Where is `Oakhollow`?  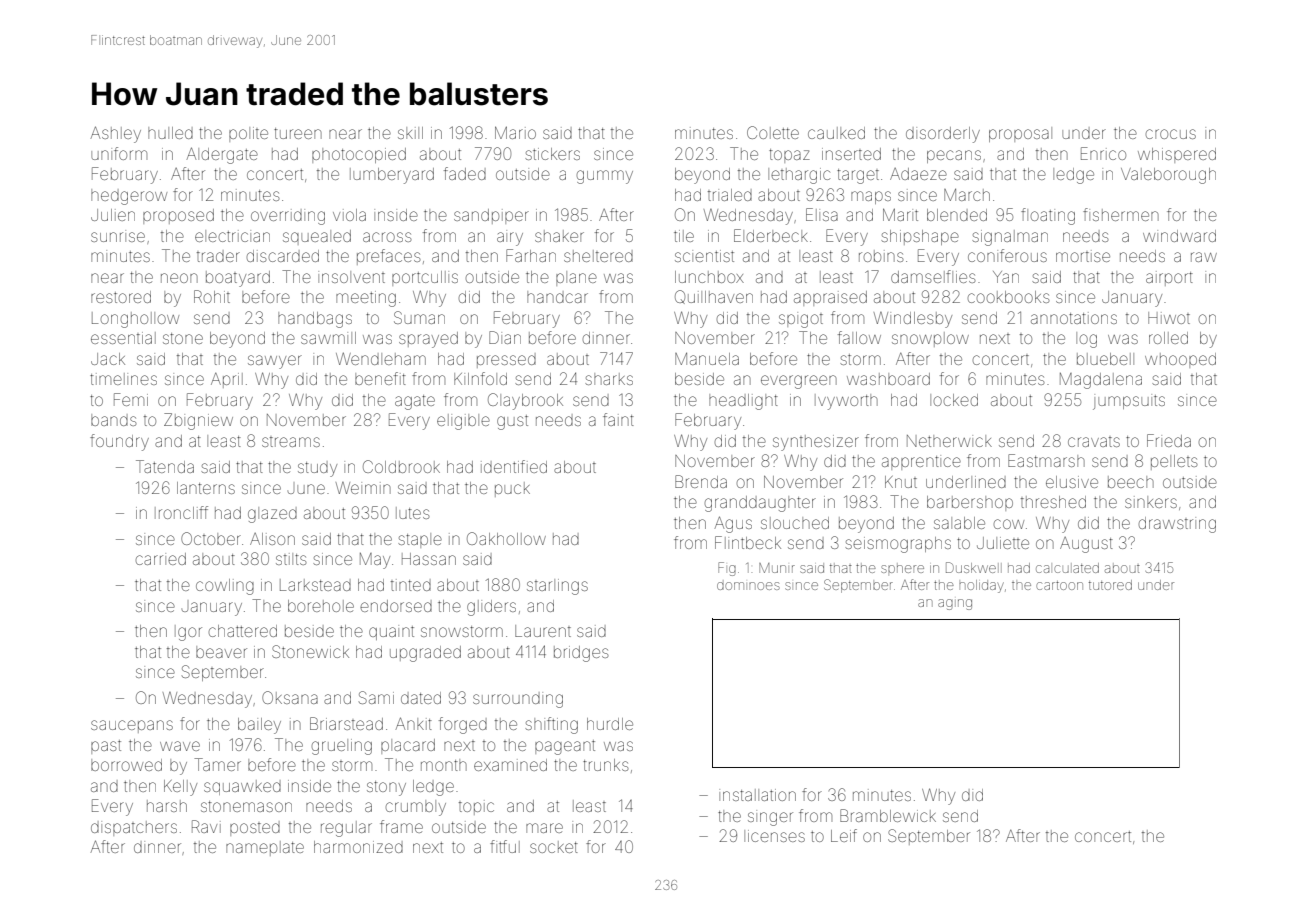 Oakhollow is located at coordinates (506, 538).
